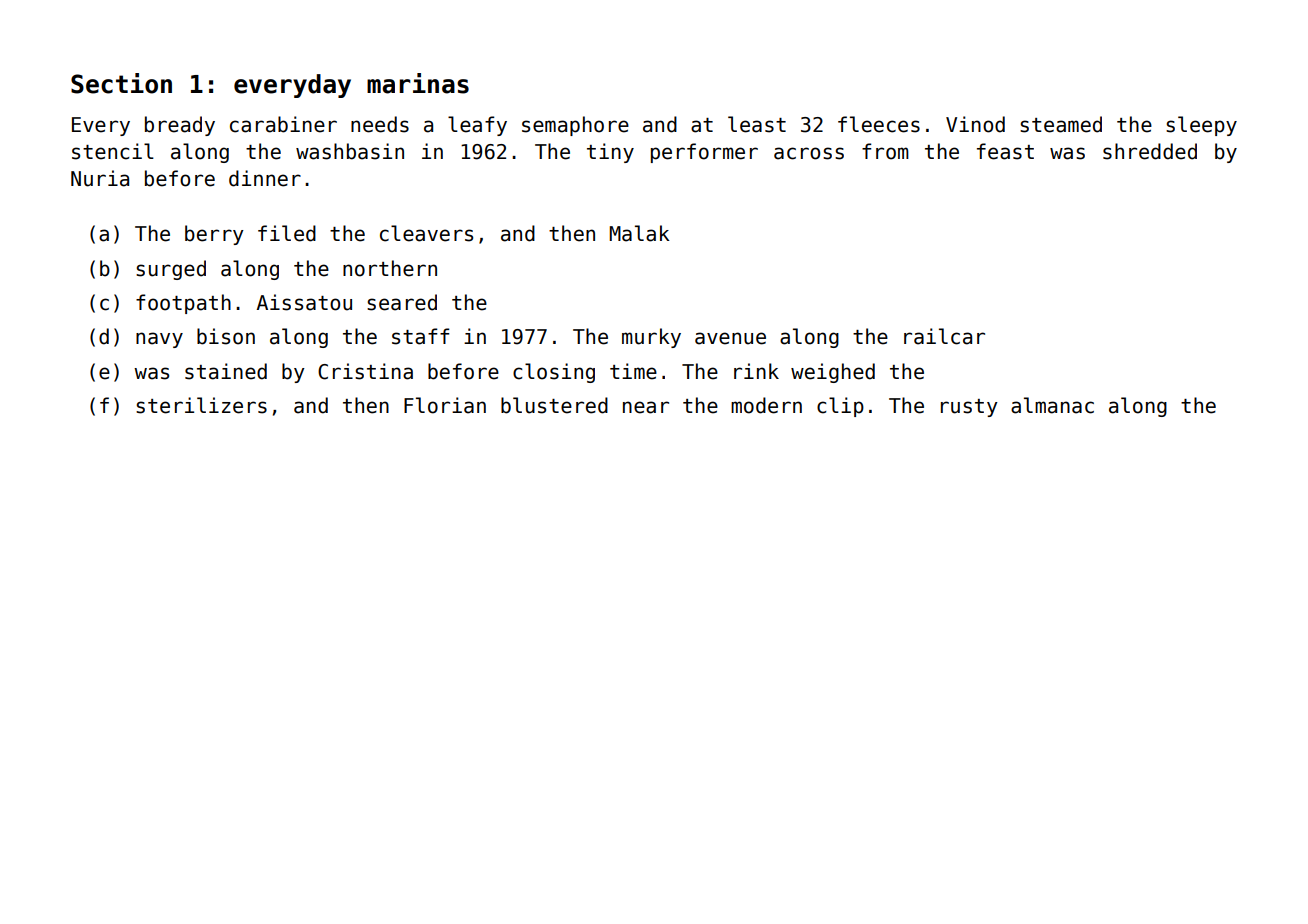 This document has height=924, width=1308. Describe the element at coordinates (201, 405) in the document. I see `sterilizers` at that location.
